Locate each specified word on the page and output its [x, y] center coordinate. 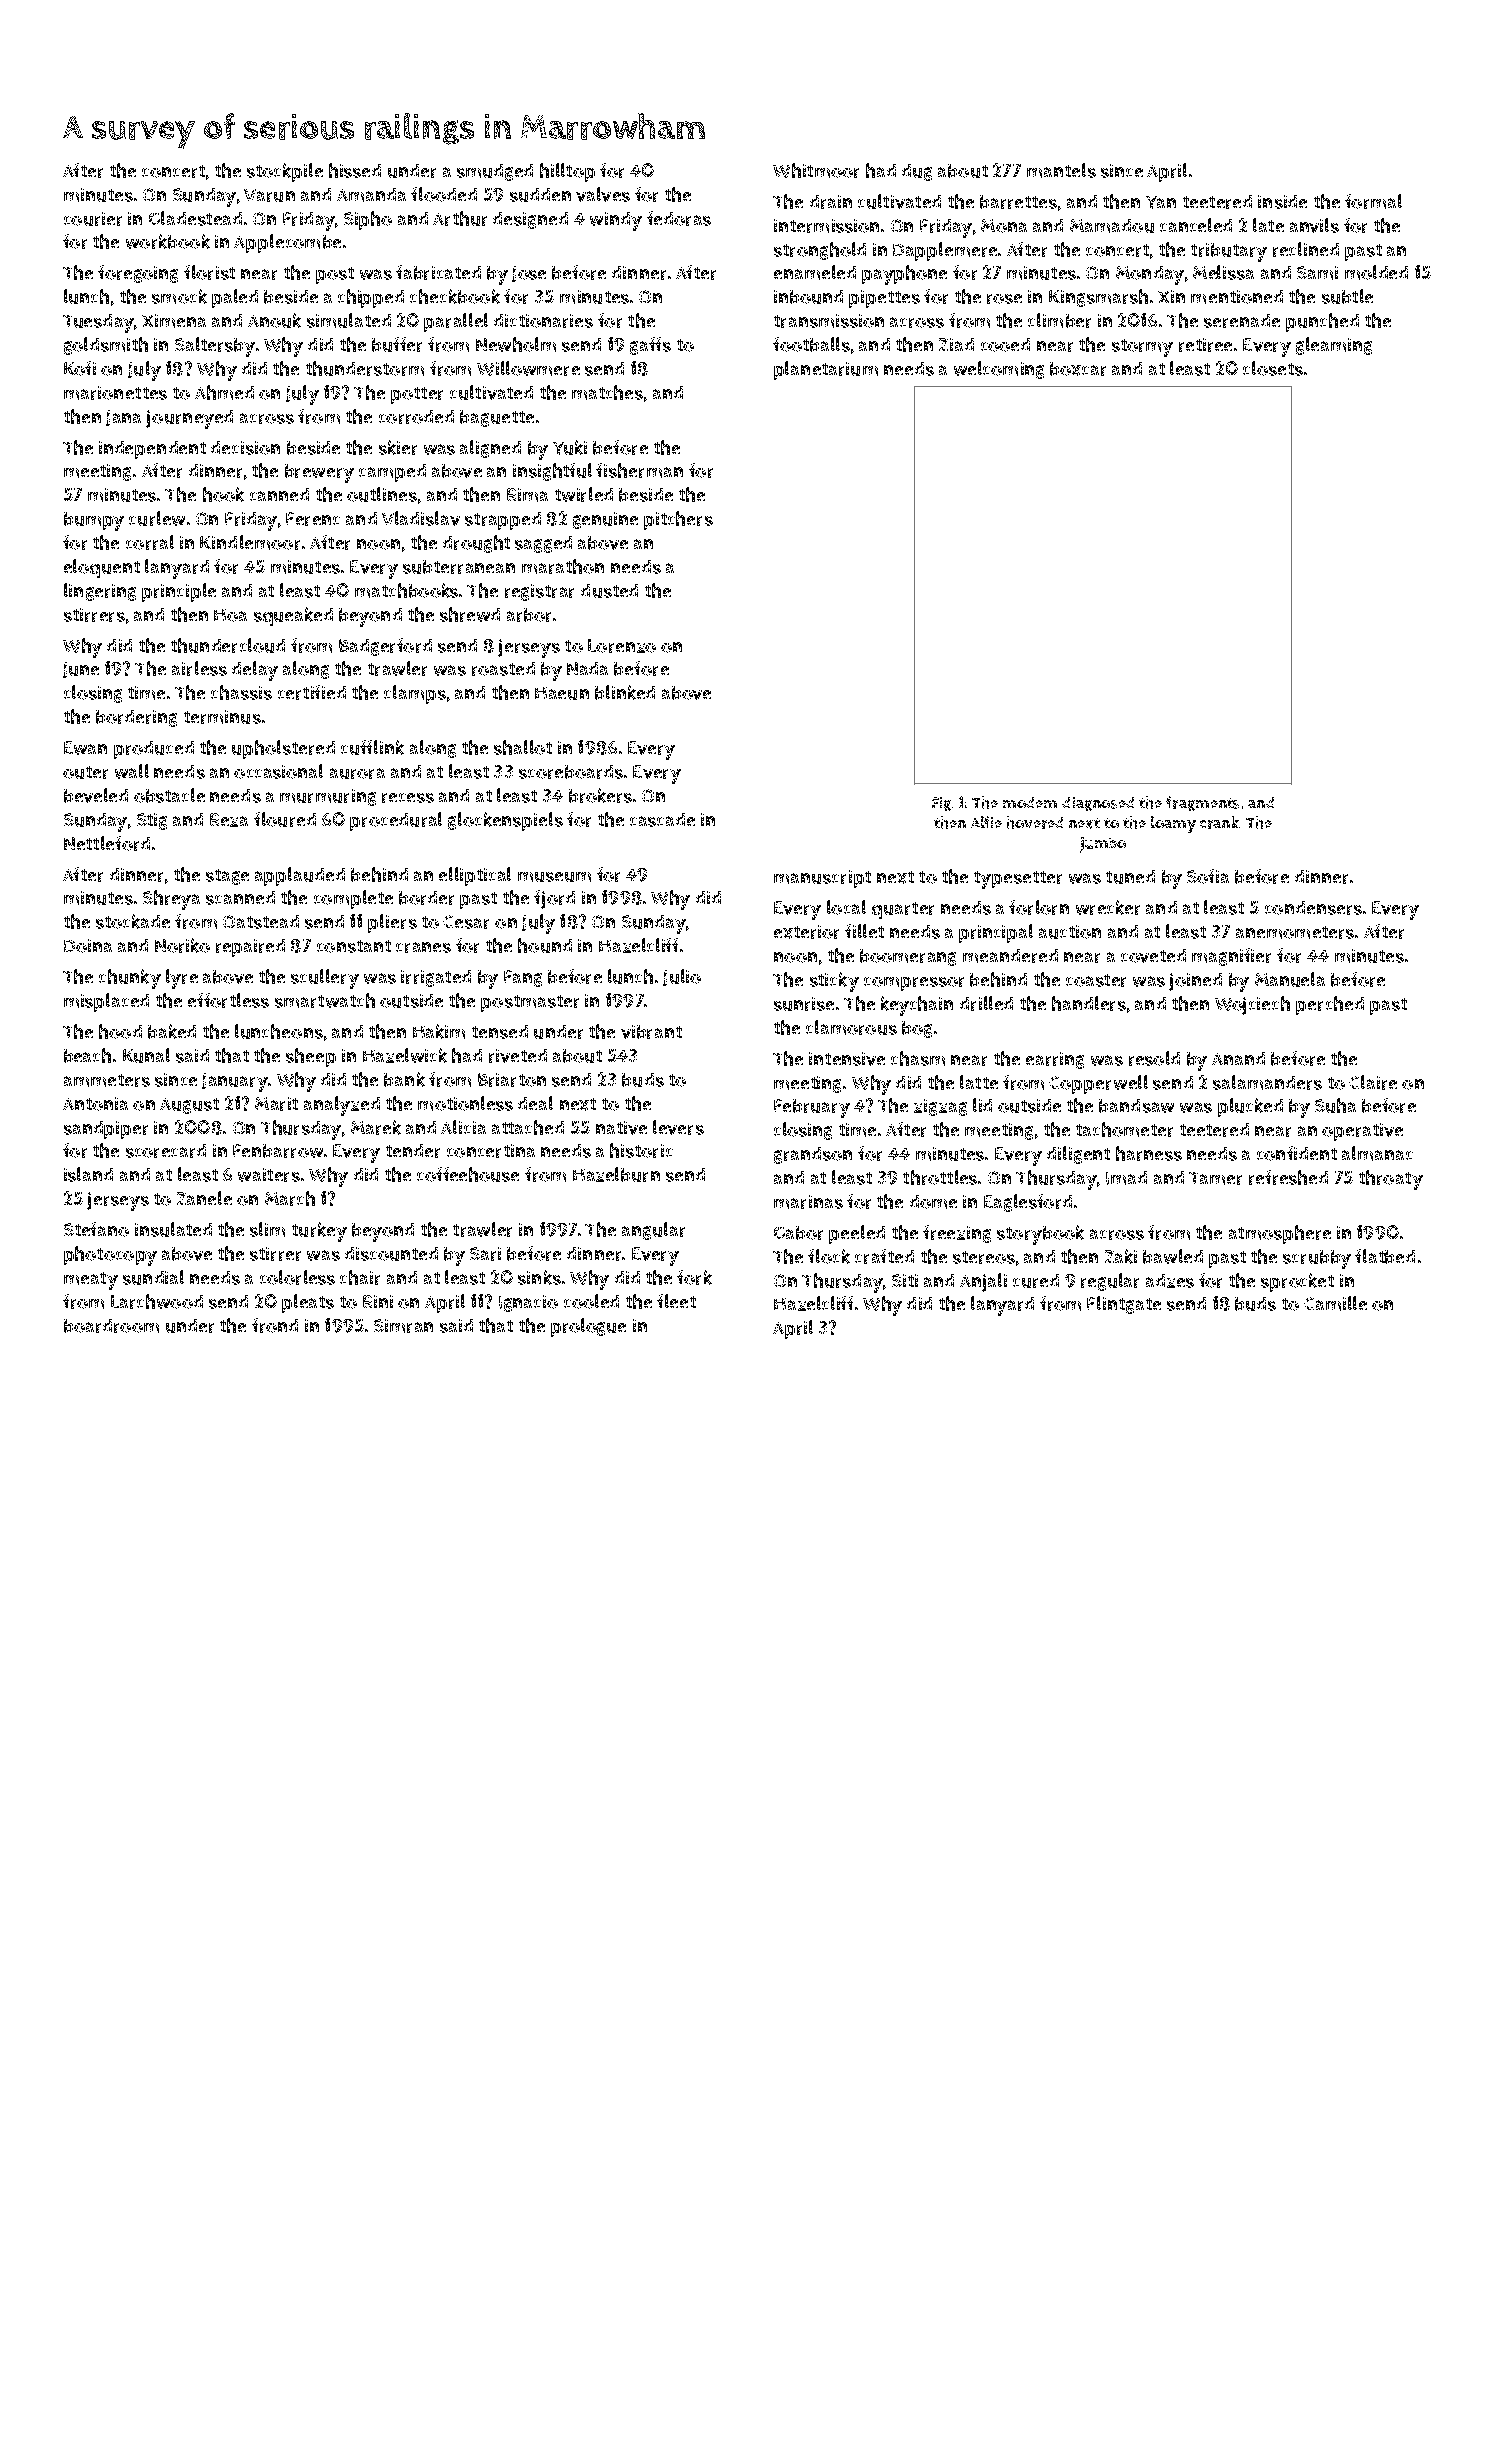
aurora [357, 773]
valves [603, 194]
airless [199, 668]
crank [1219, 822]
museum [554, 877]
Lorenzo [622, 646]
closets [1273, 368]
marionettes [115, 393]
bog [917, 1029]
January [235, 1082]
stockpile [285, 172]
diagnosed [1098, 804]
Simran [403, 1326]
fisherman [639, 470]
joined [1195, 982]
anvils [1314, 225]
